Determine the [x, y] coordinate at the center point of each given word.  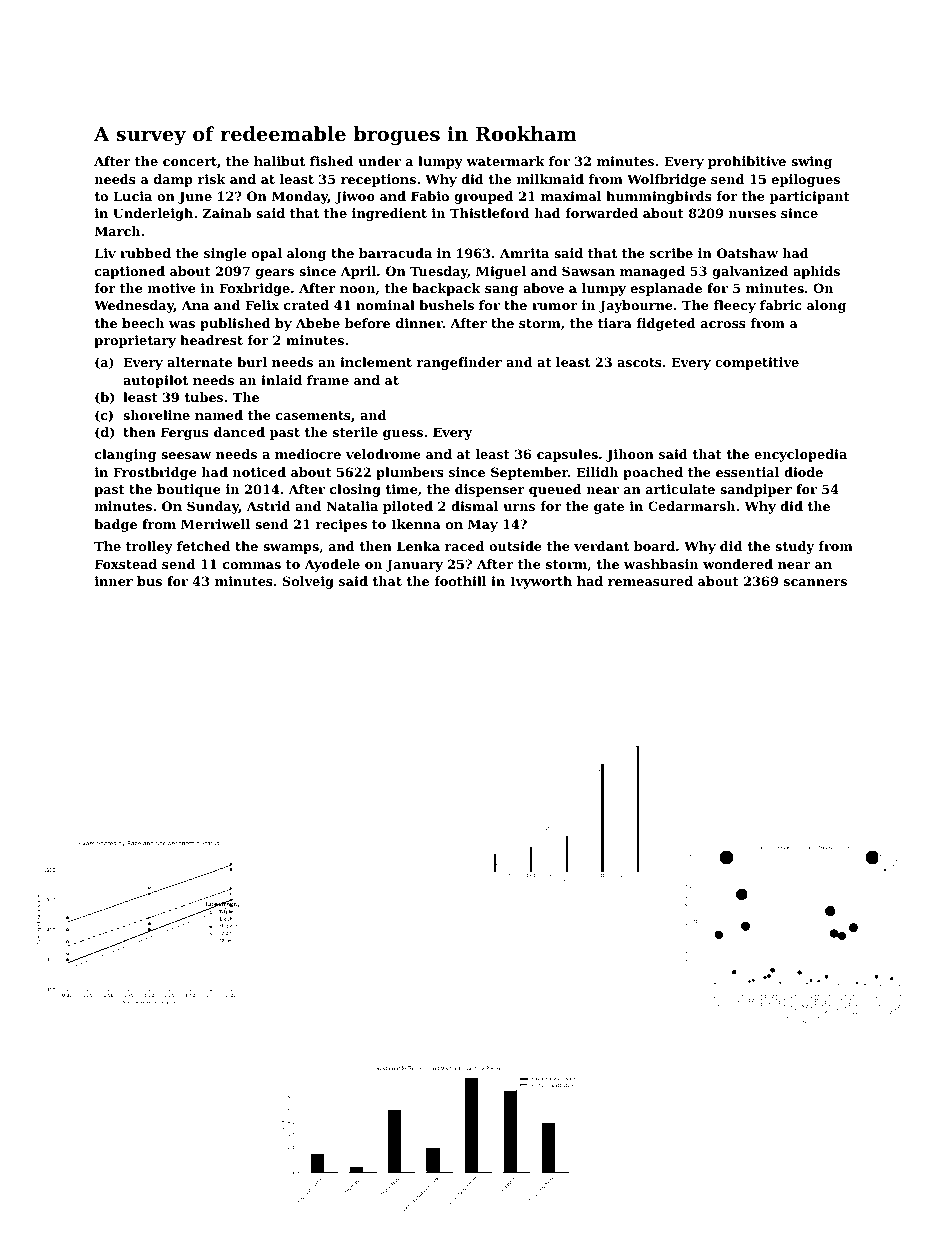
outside [515, 546]
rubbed [145, 253]
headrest [211, 340]
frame [328, 380]
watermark [506, 161]
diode [803, 472]
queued [555, 490]
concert [190, 161]
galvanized [750, 272]
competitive [757, 363]
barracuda [395, 253]
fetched [203, 546]
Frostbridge [155, 473]
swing [811, 162]
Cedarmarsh [691, 506]
